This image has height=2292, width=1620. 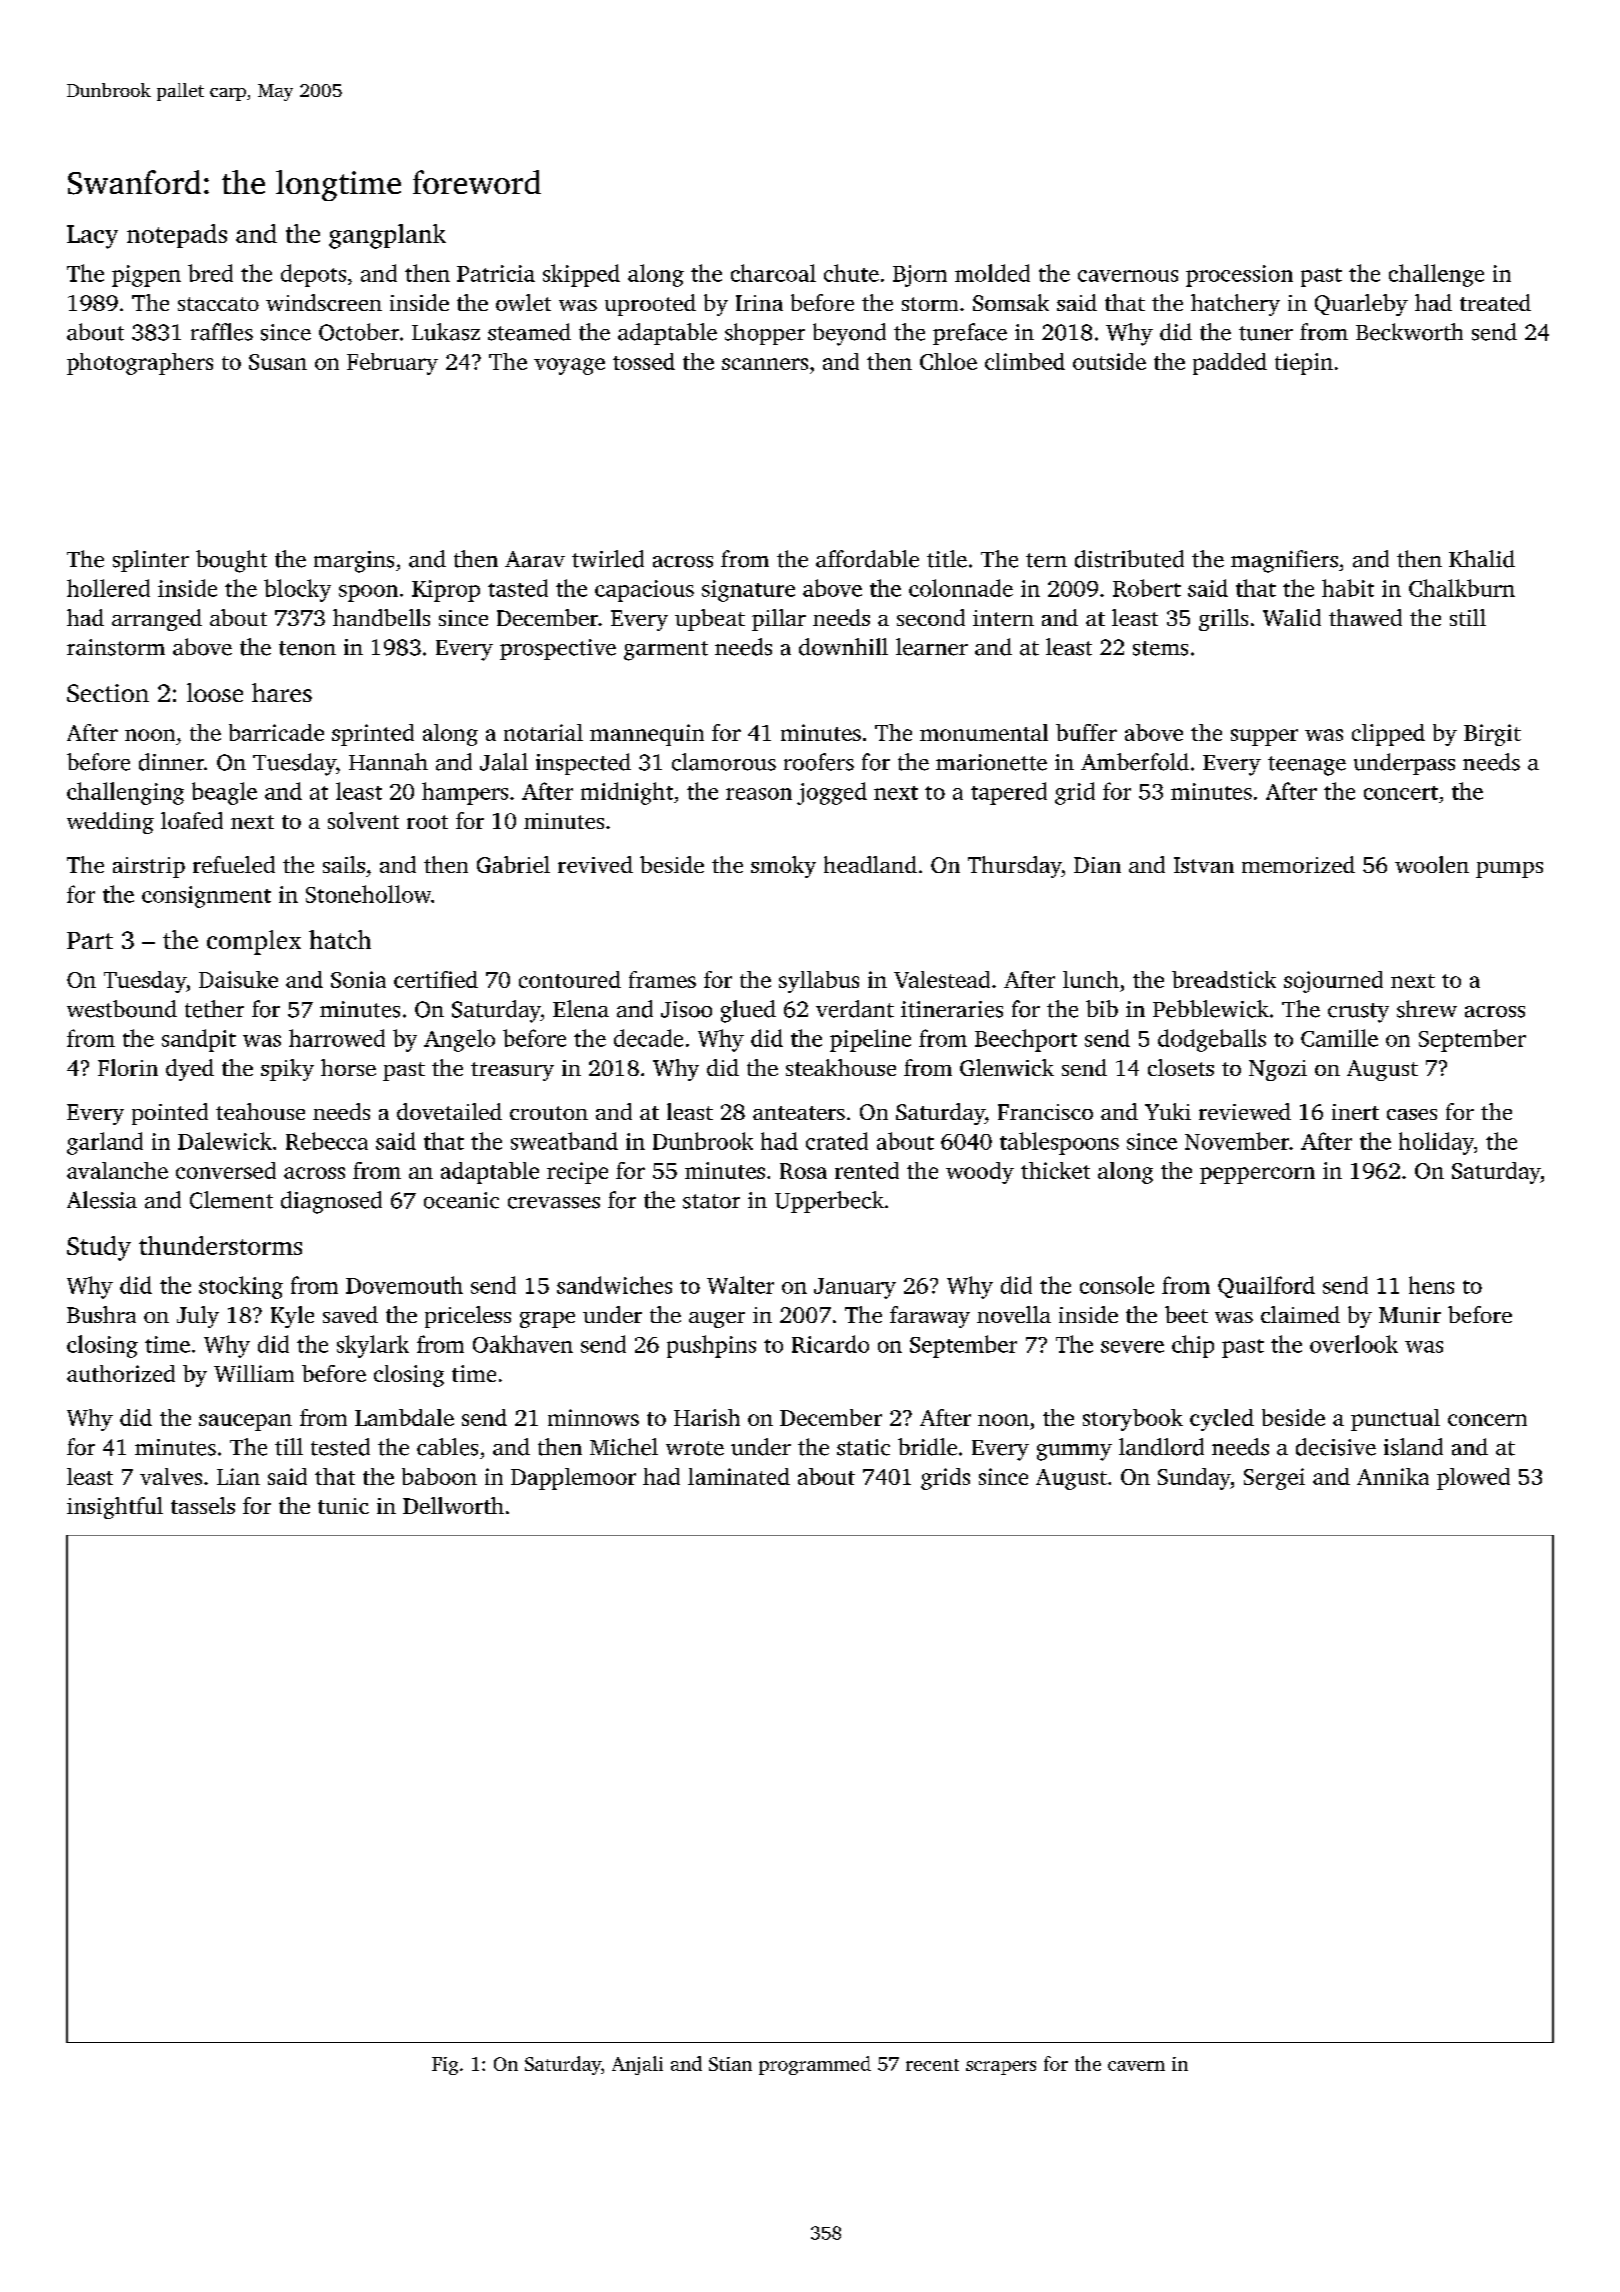 What do you see at coordinates (739, 1476) in the image?
I see `laminated` at bounding box center [739, 1476].
